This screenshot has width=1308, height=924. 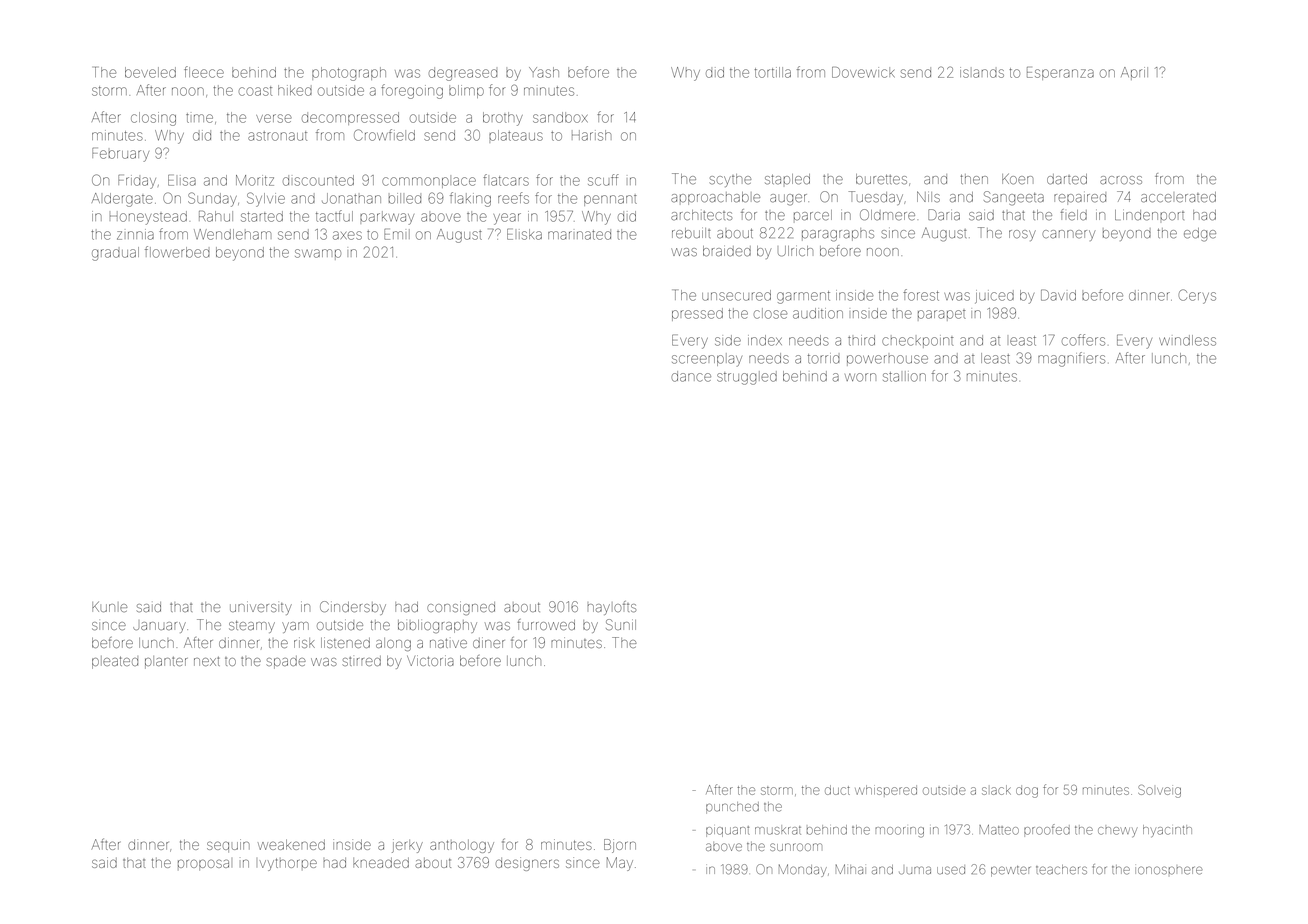 I want to click on university, so click(x=261, y=608).
